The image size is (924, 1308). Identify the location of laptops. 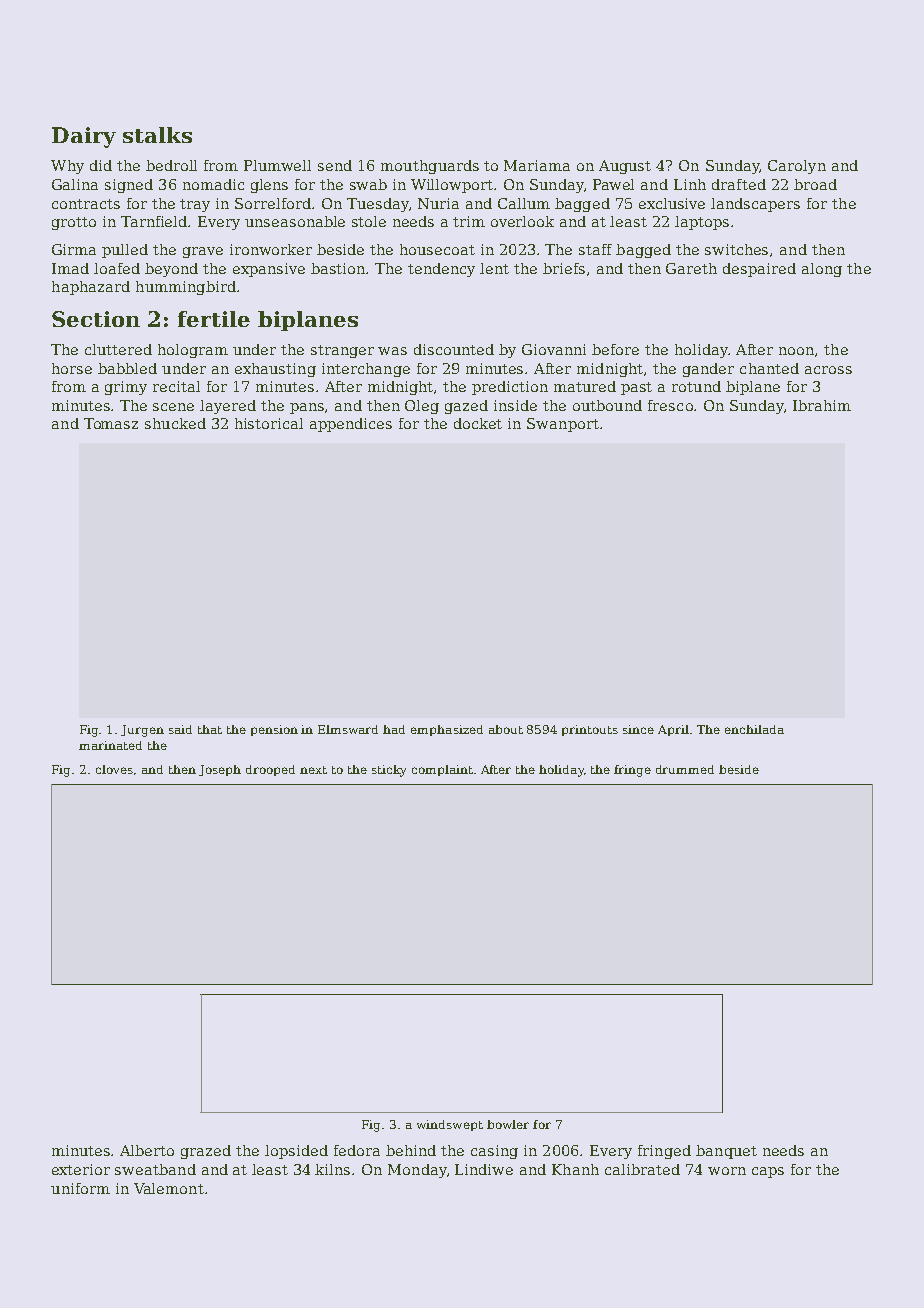
(702, 223).
